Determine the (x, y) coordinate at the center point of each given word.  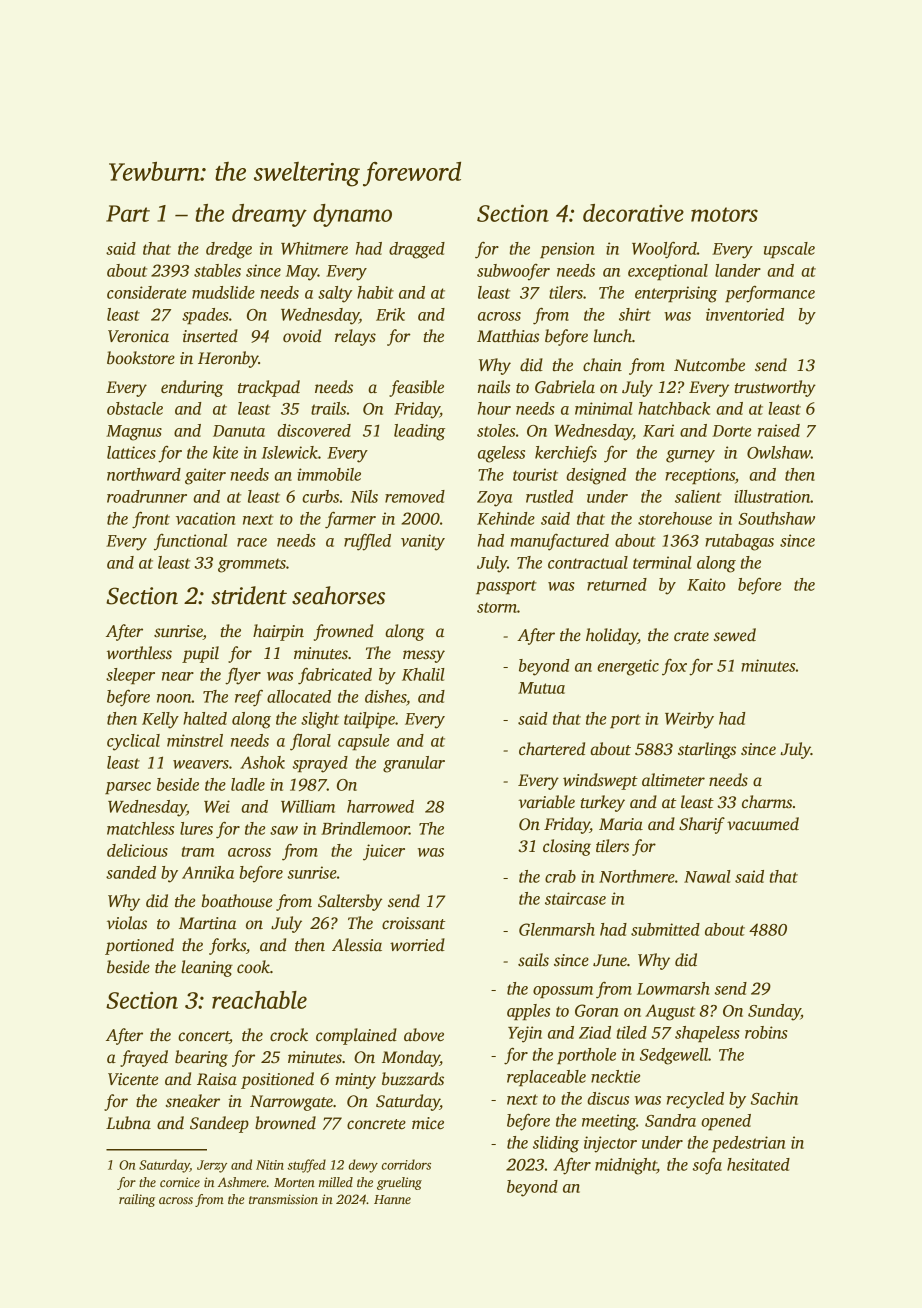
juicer (384, 852)
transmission (283, 1199)
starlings (707, 750)
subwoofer (513, 272)
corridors (406, 1164)
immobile (329, 474)
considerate (146, 292)
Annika (208, 872)
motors (724, 214)
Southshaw (776, 518)
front (151, 520)
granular (414, 764)
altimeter (673, 780)
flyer (243, 676)
